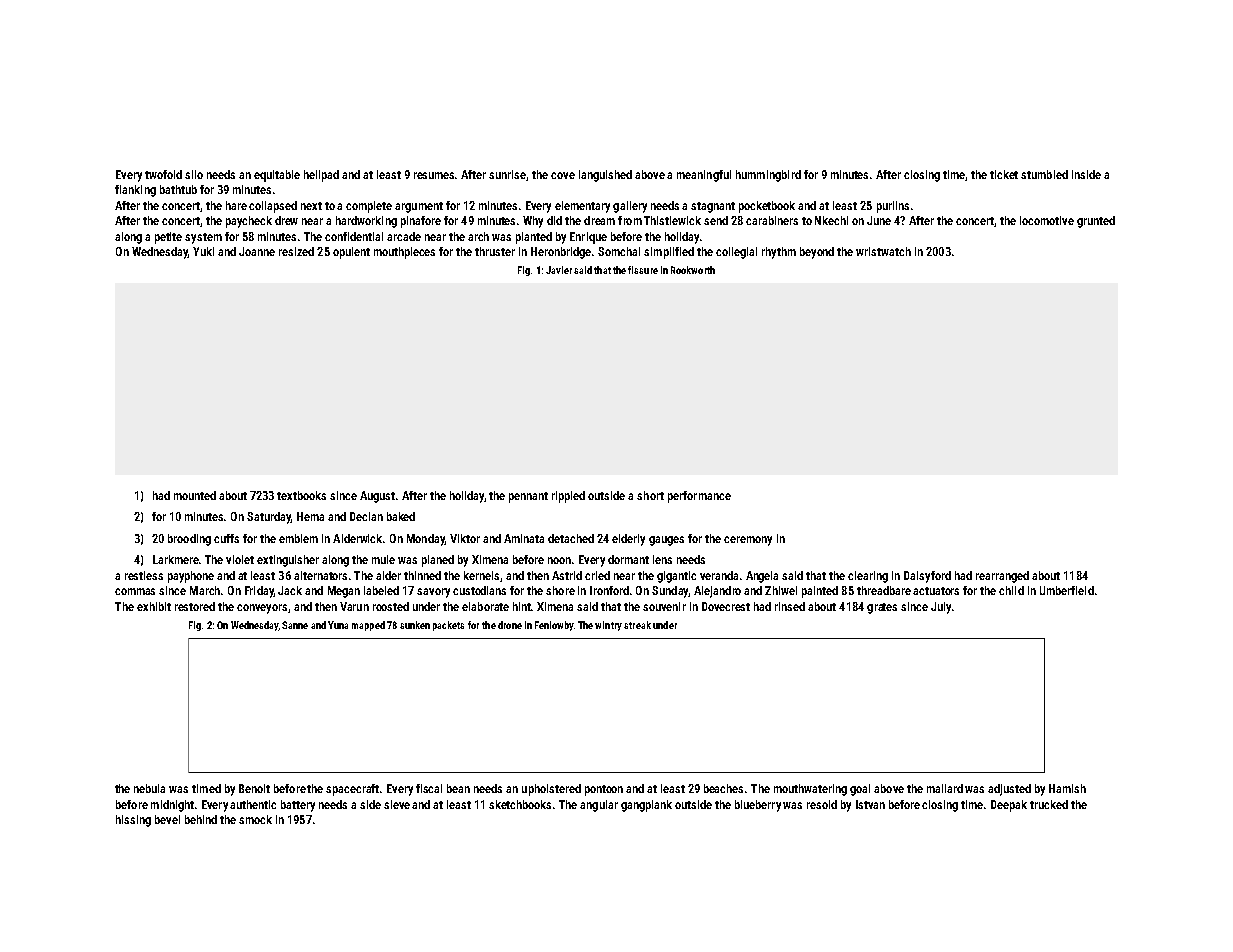 The width and height of the image is (1233, 952). What do you see at coordinates (135, 191) in the image?
I see `flanking` at bounding box center [135, 191].
